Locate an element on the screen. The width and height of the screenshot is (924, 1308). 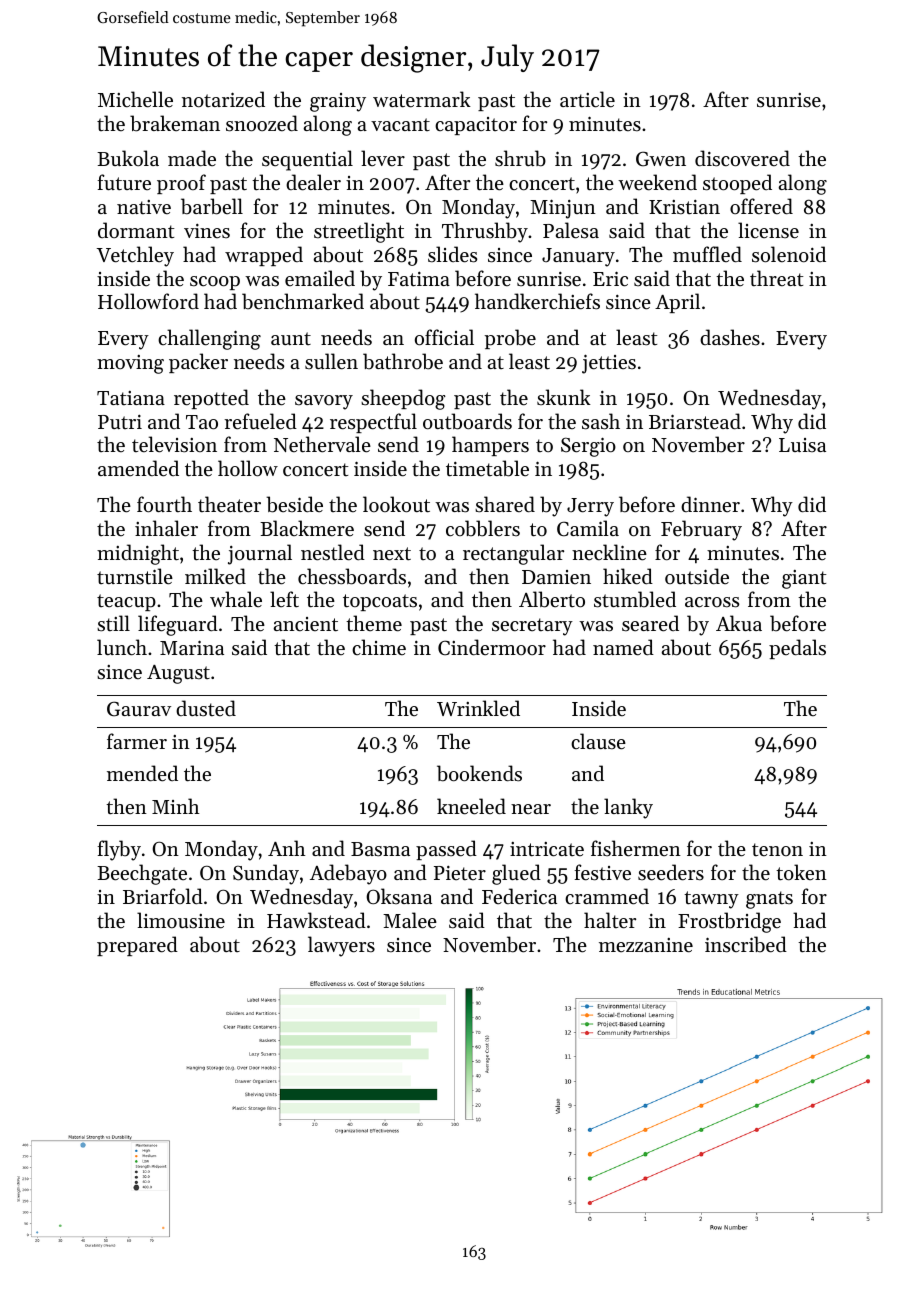
theater is located at coordinates (229, 504).
